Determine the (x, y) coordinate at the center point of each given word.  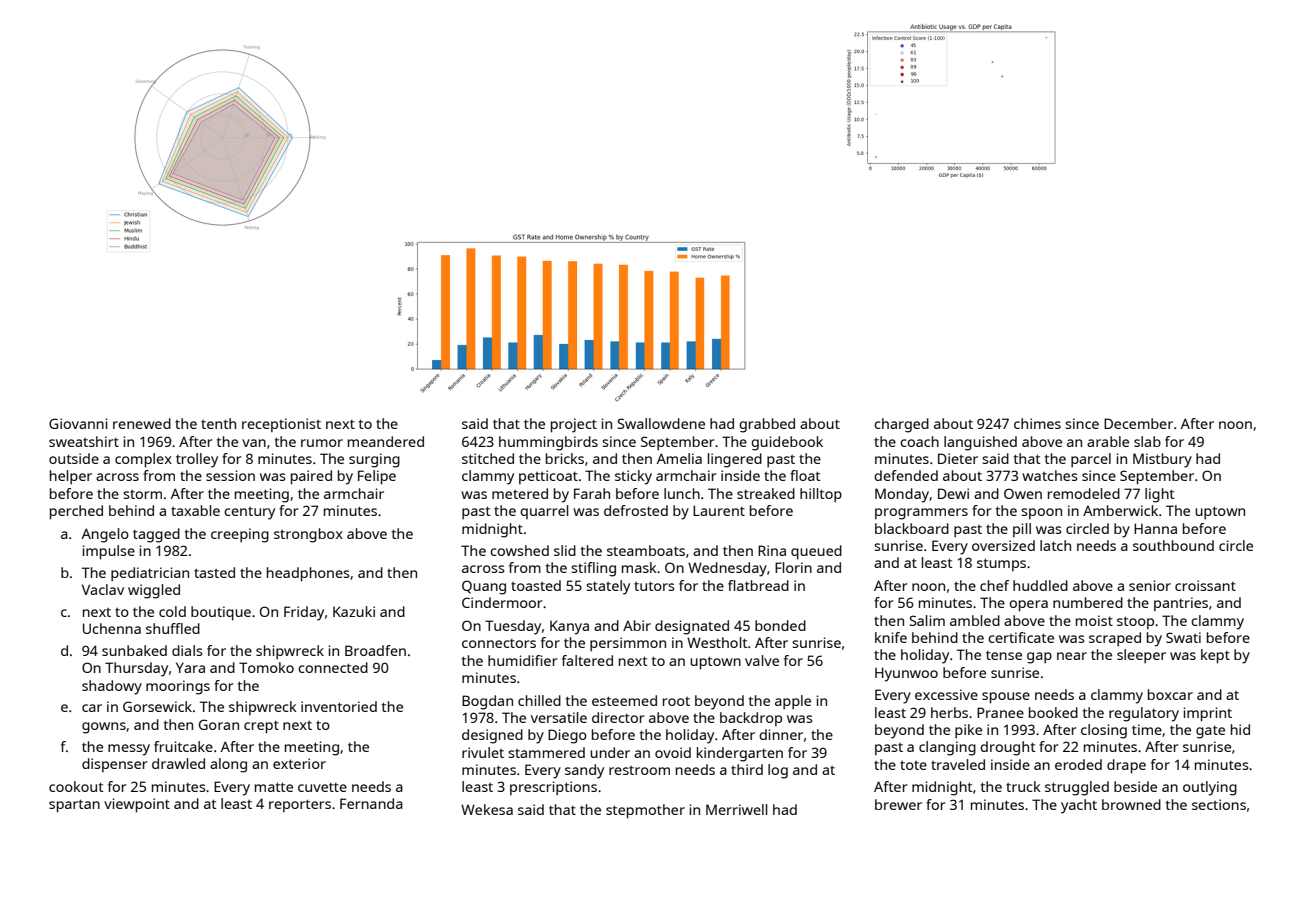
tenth (218, 423)
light (1160, 495)
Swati (1183, 637)
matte (274, 787)
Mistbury (1162, 460)
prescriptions (553, 788)
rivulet (483, 752)
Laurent (719, 510)
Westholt (717, 642)
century (249, 513)
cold (172, 611)
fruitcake (183, 746)
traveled (958, 764)
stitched (488, 458)
